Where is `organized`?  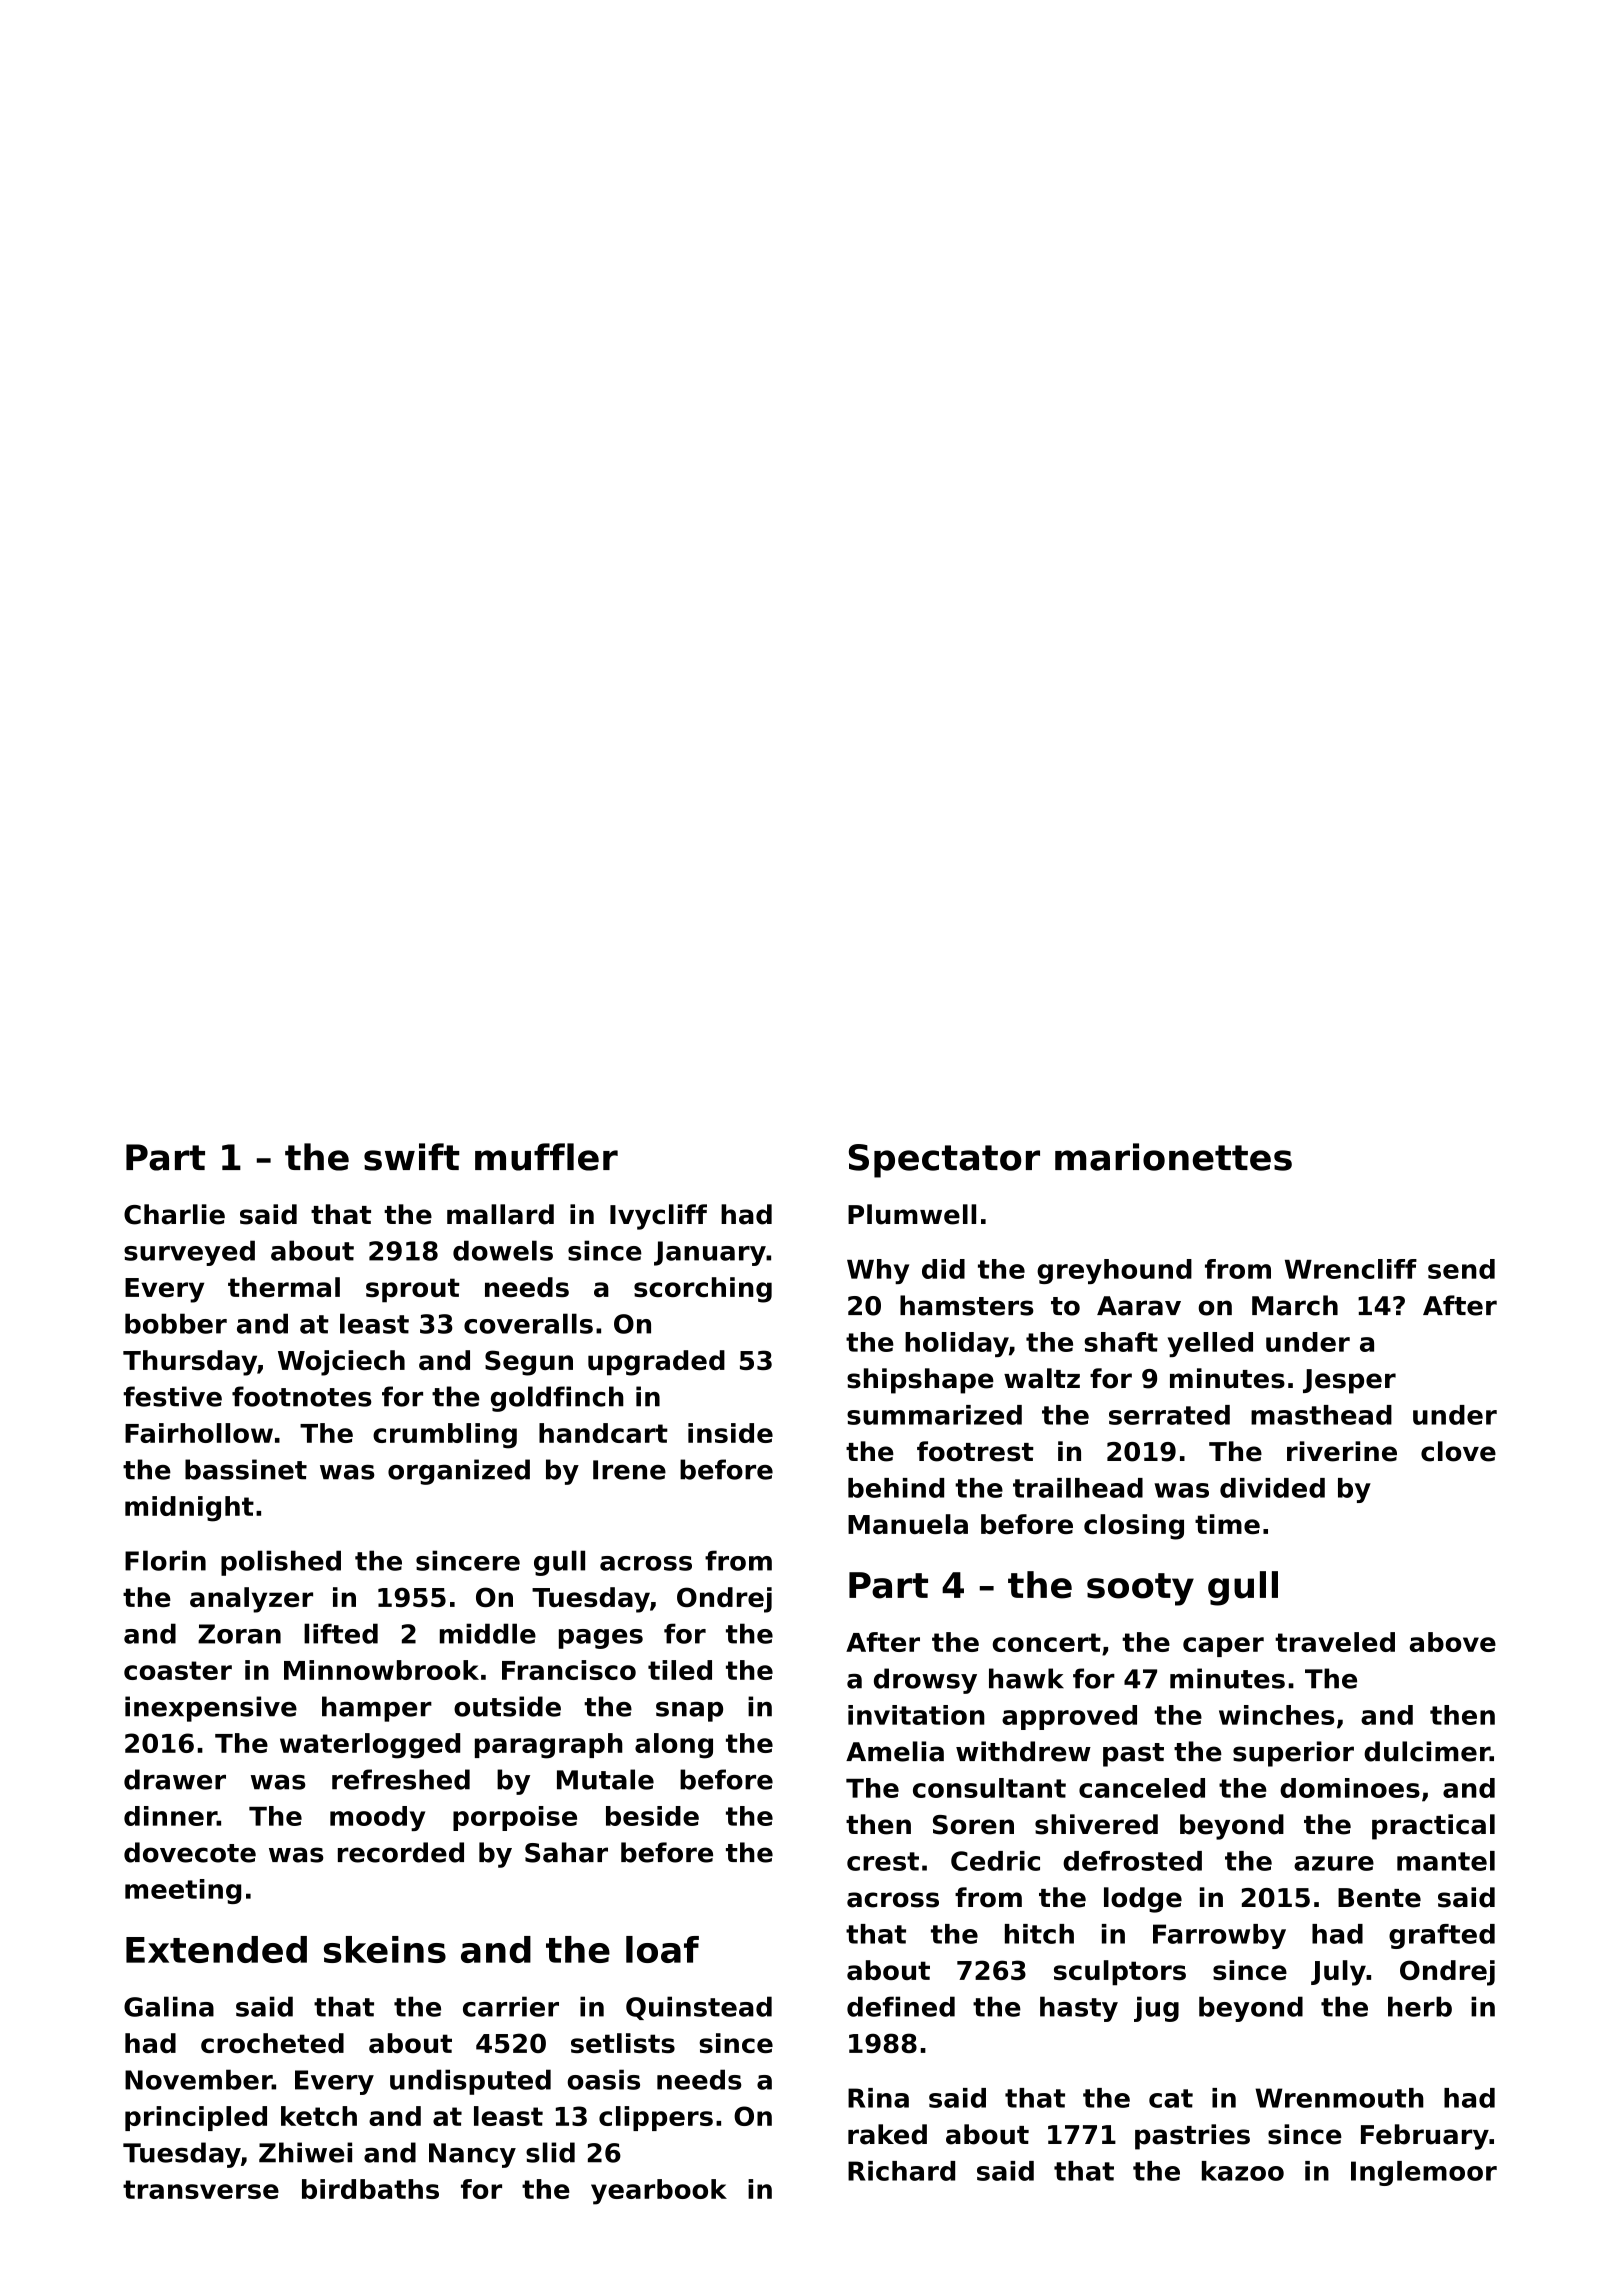 organized is located at coordinates (459, 1472).
